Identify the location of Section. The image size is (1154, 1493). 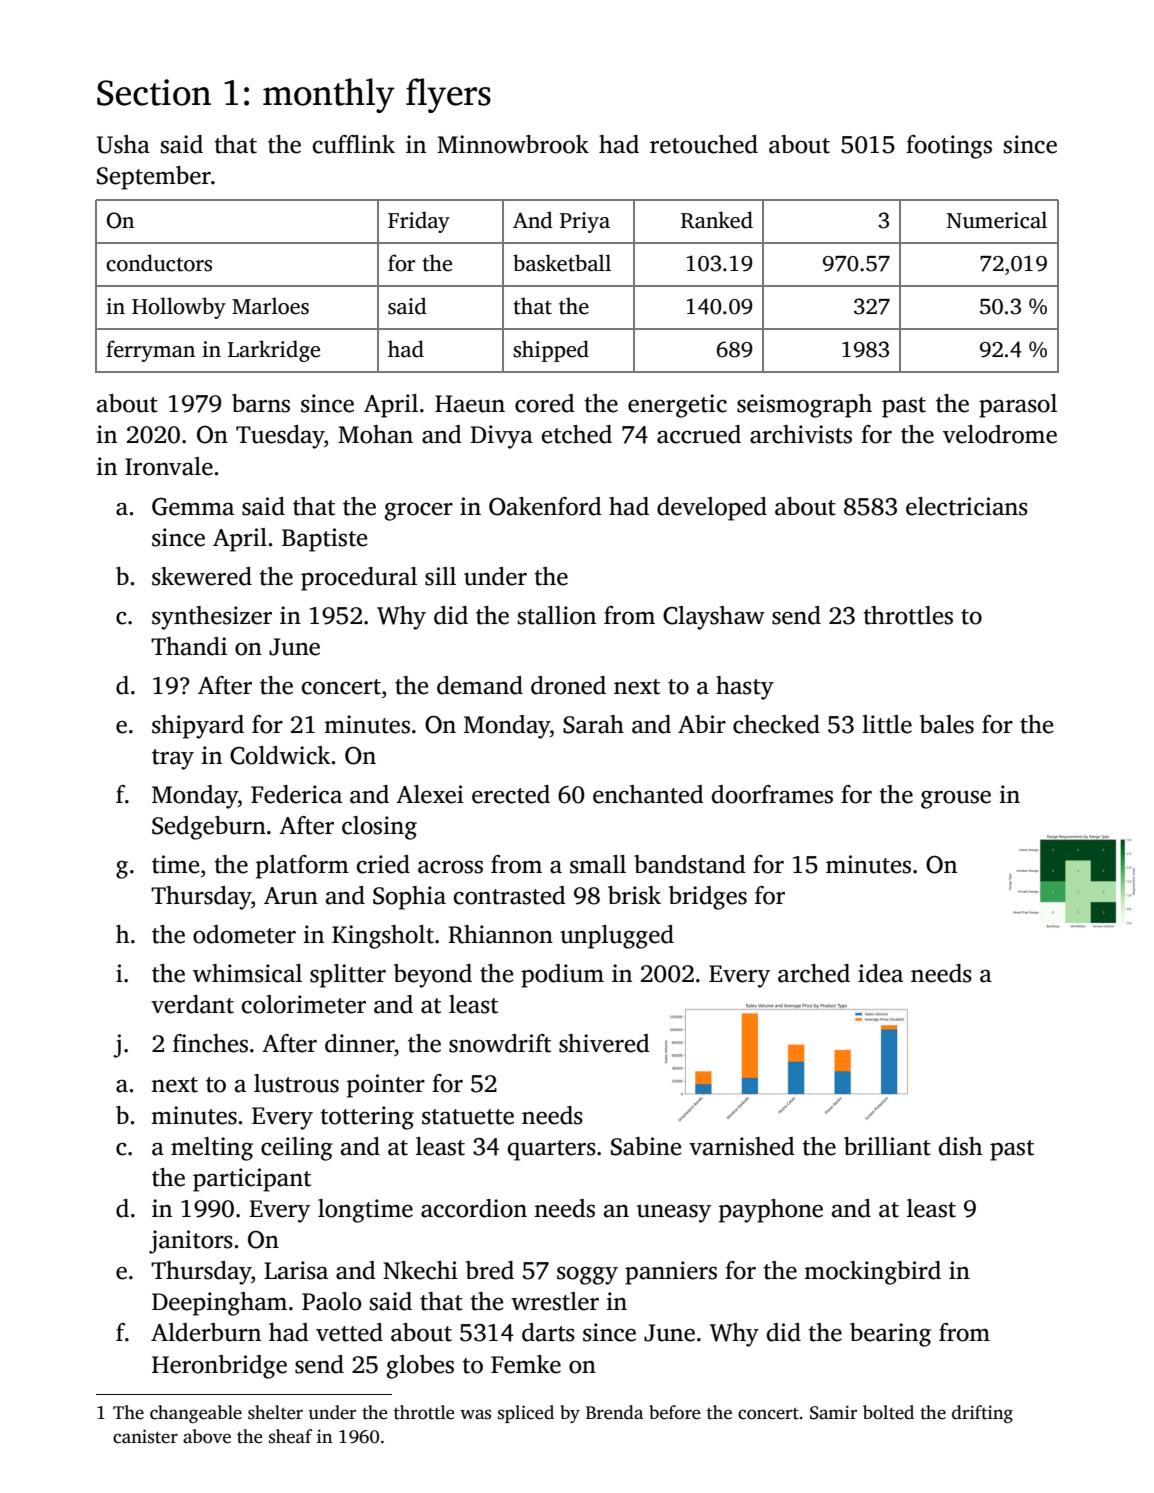
(154, 92).
